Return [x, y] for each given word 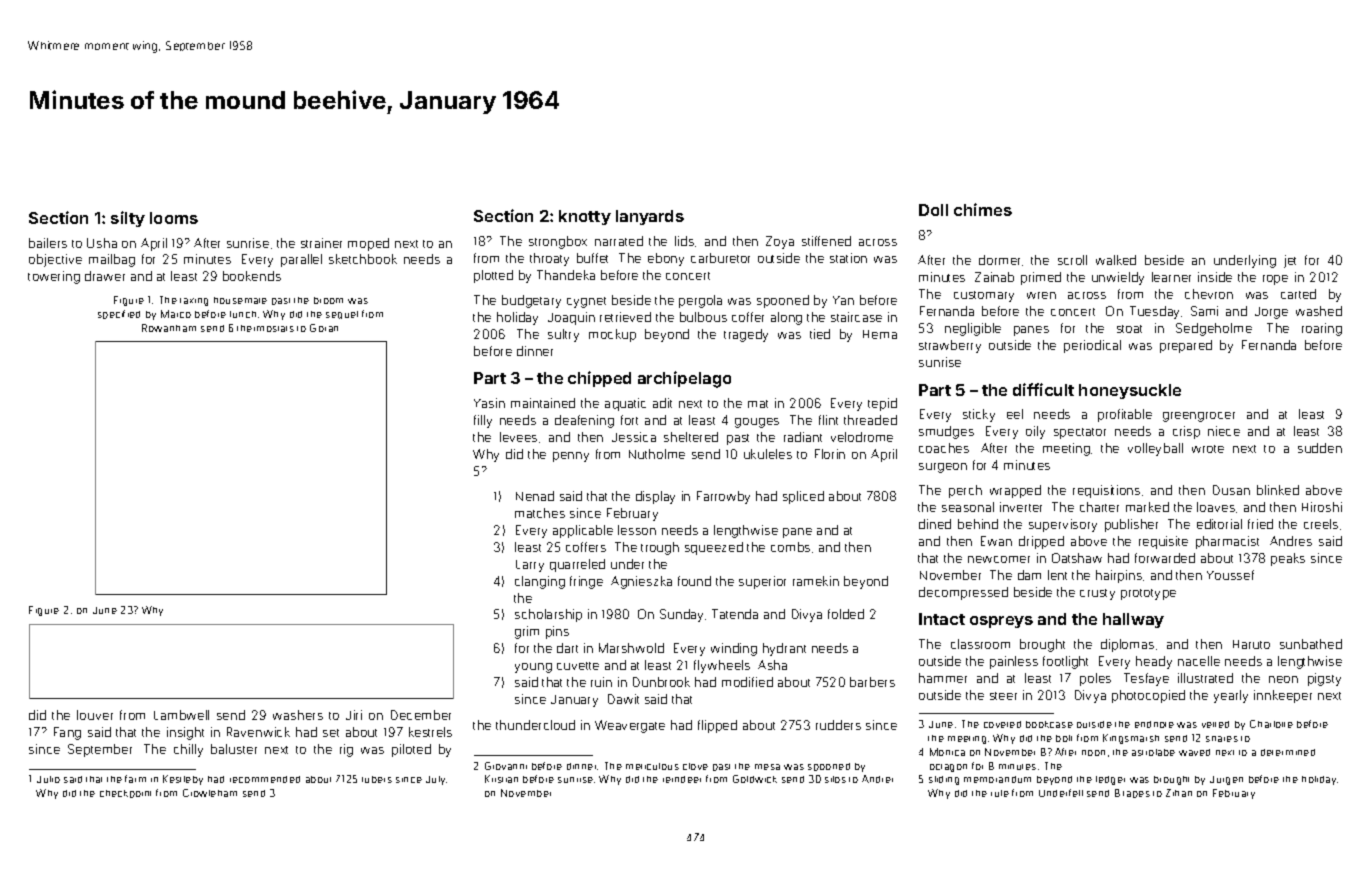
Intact [942, 619]
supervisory [1063, 525]
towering [54, 277]
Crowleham [210, 793]
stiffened [826, 241]
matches [540, 513]
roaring [1322, 329]
